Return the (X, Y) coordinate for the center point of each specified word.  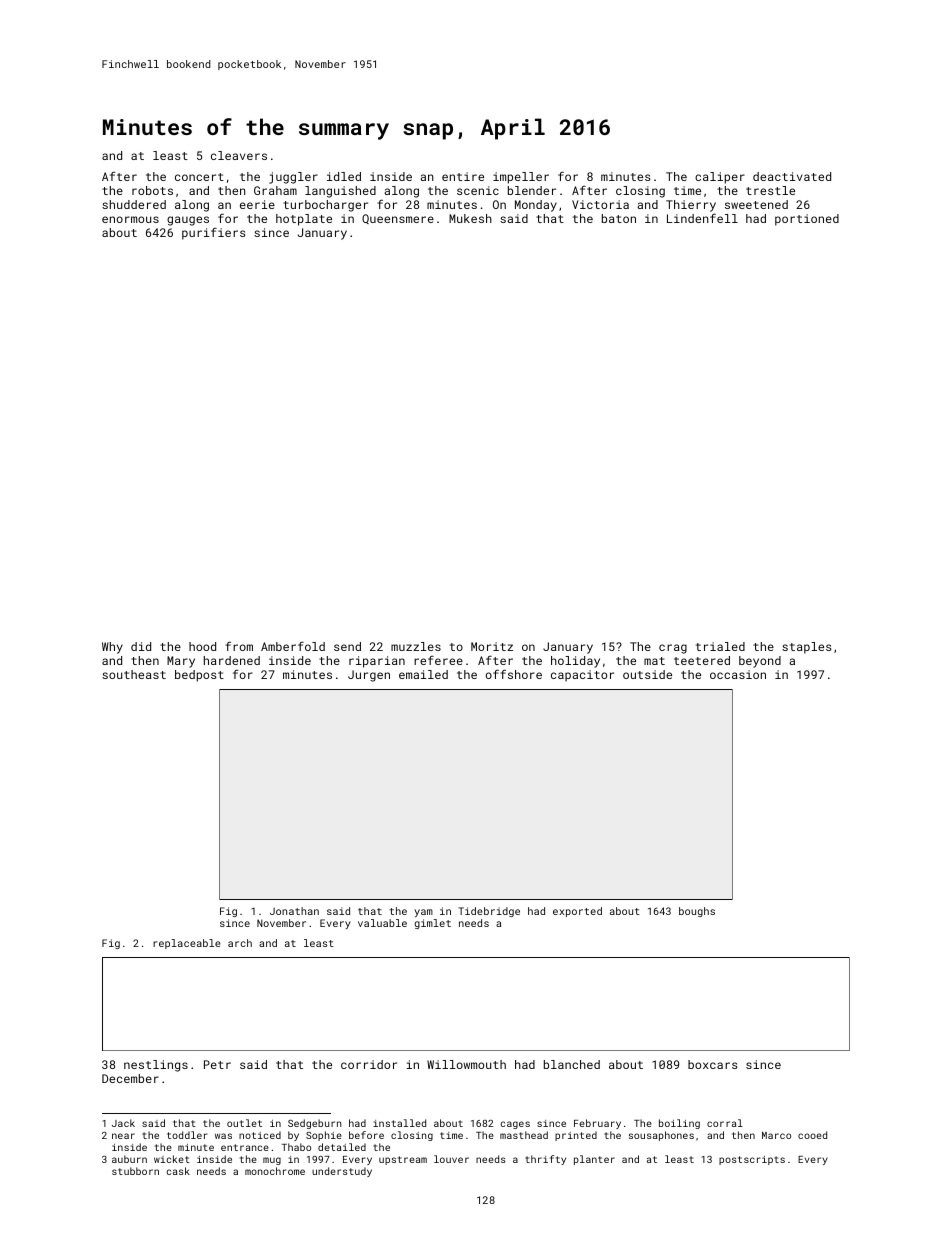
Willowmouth (466, 1064)
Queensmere (398, 219)
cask (178, 1171)
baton (619, 218)
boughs (697, 912)
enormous (130, 219)
